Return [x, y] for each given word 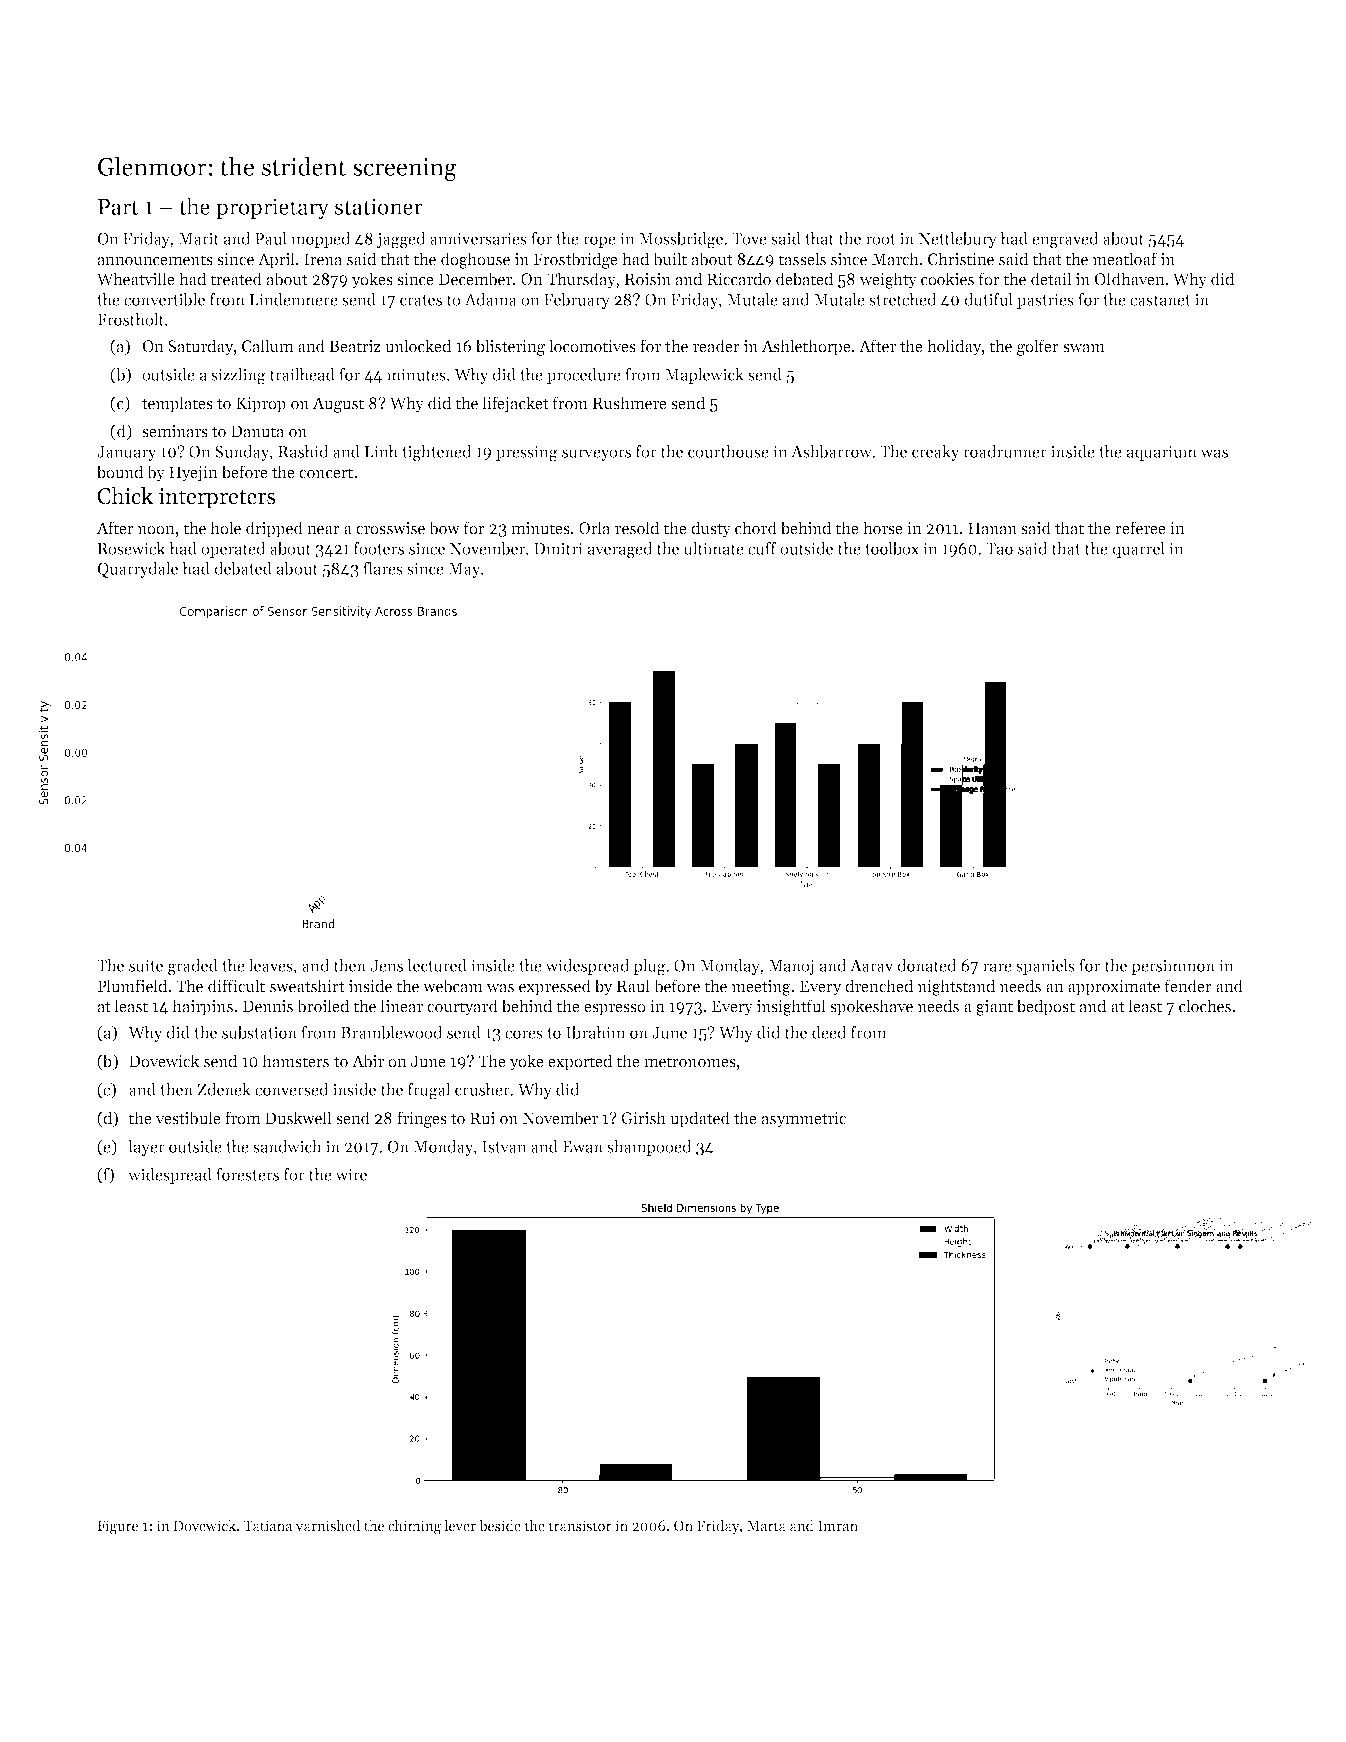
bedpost [1046, 1007]
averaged [620, 550]
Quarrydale [138, 570]
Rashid [303, 451]
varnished [328, 1525]
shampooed [649, 1148]
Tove [749, 239]
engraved [1065, 240]
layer [146, 1148]
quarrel [1138, 550]
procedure [584, 376]
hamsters [295, 1061]
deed [829, 1032]
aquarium [1162, 453]
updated [700, 1119]
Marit [198, 238]
